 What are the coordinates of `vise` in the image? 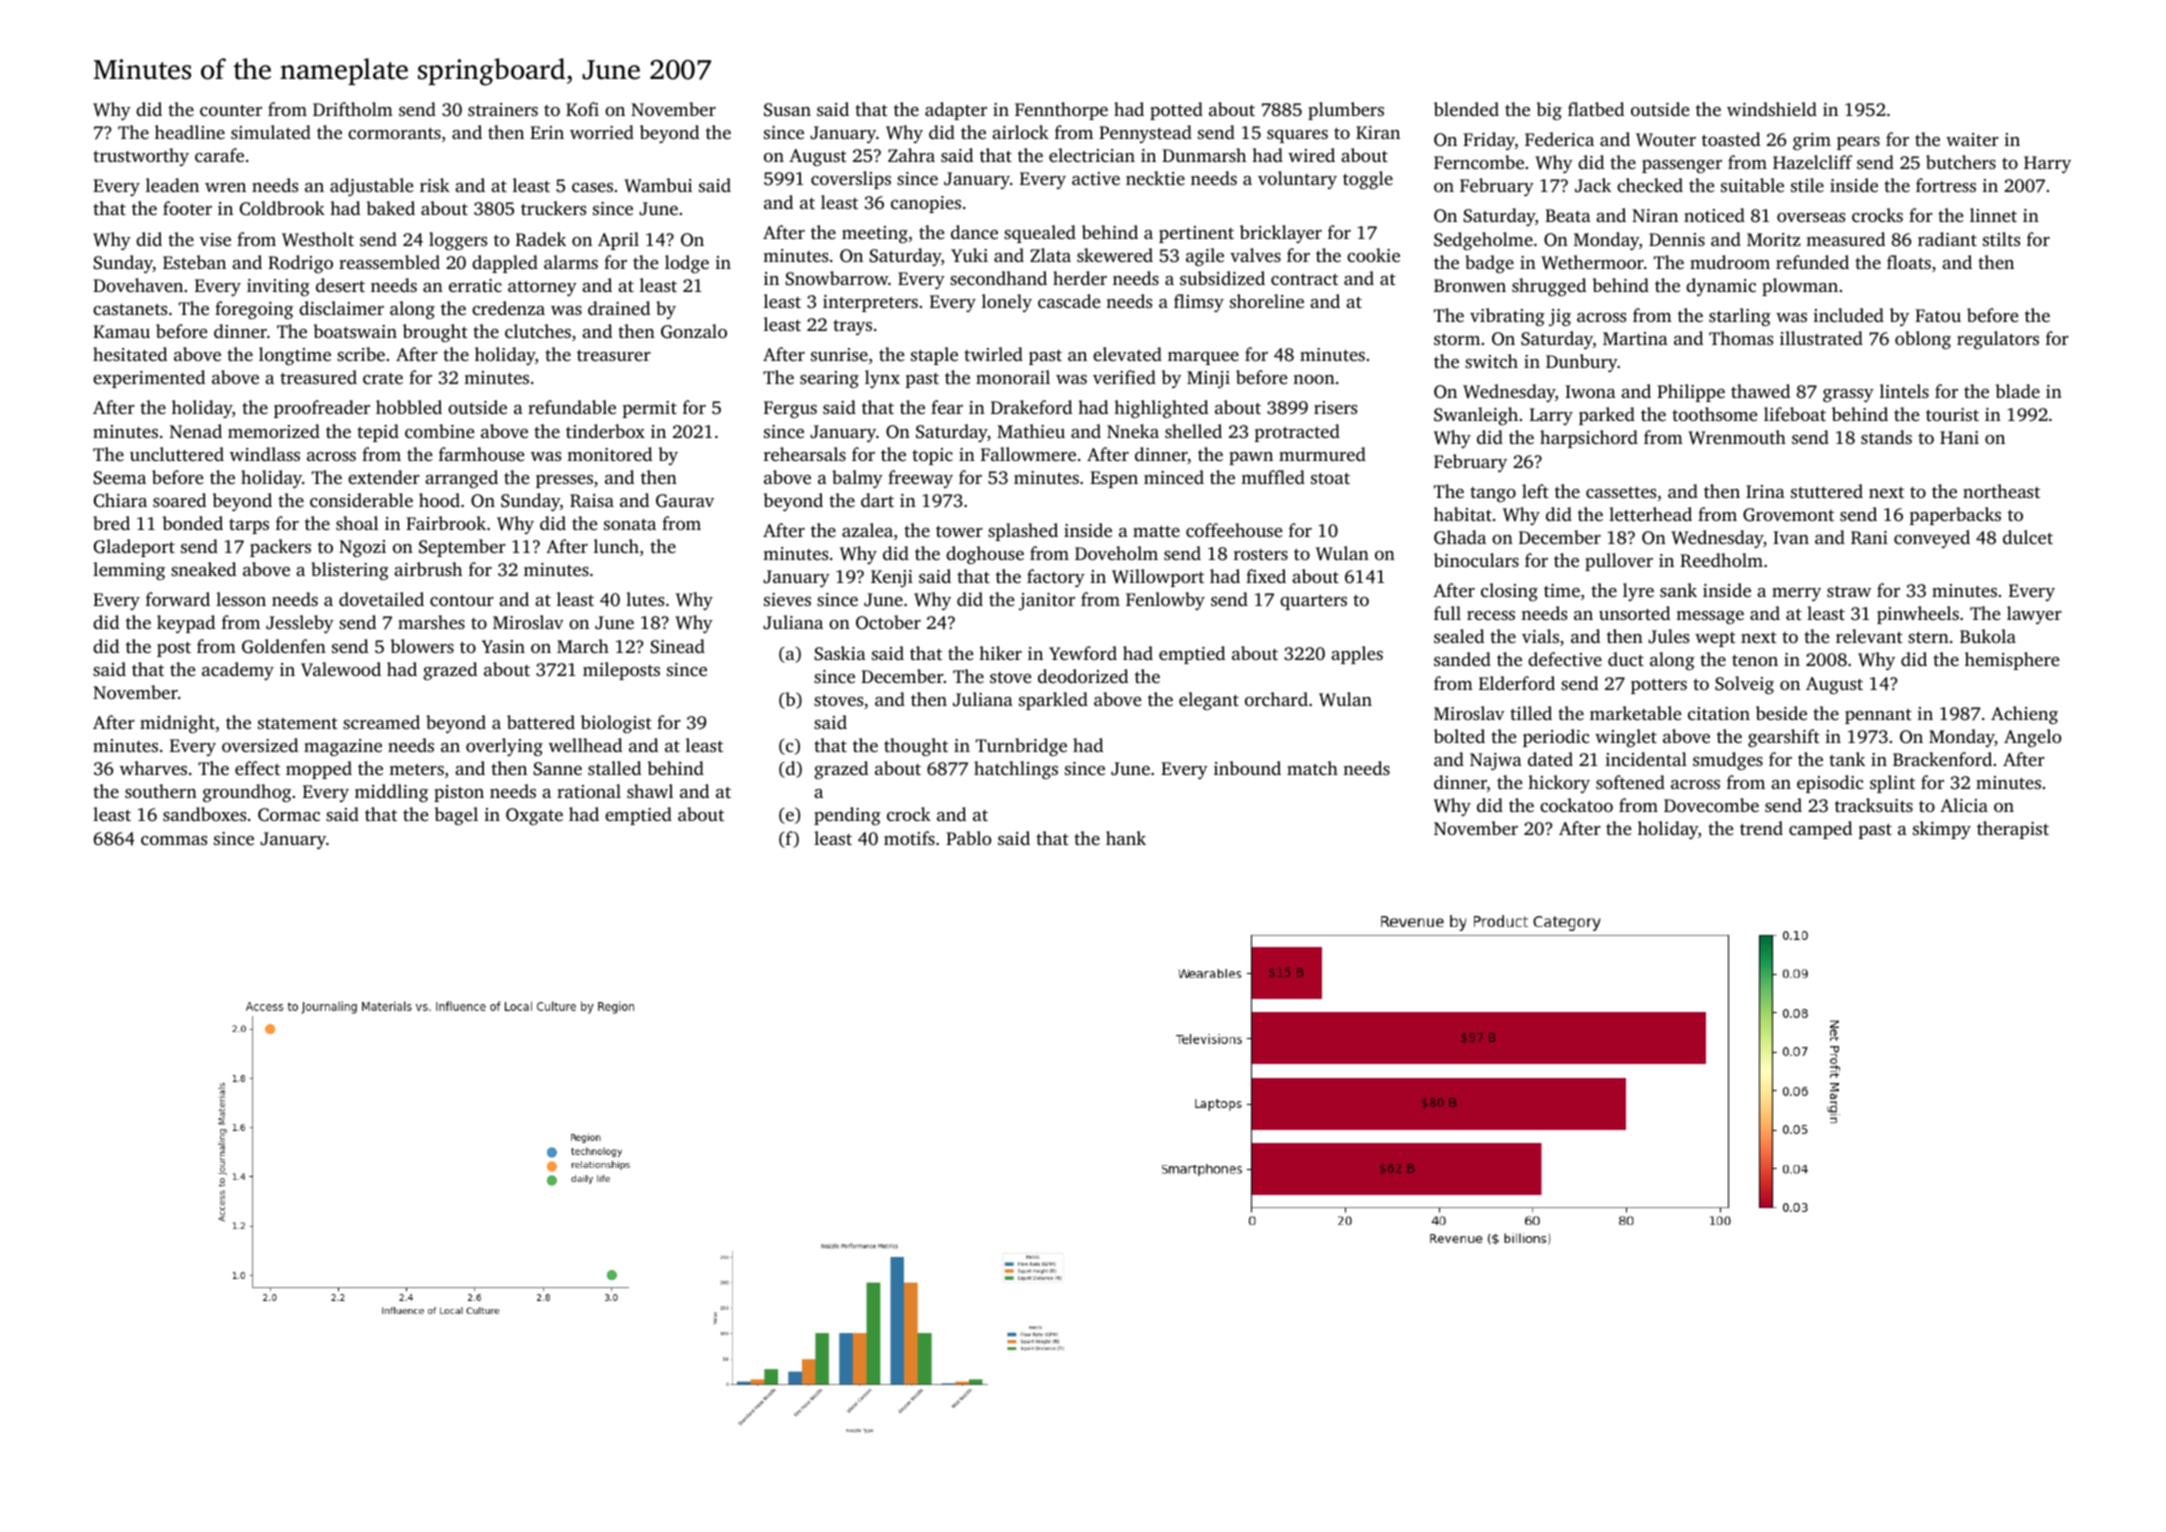 It's located at (215, 239).
